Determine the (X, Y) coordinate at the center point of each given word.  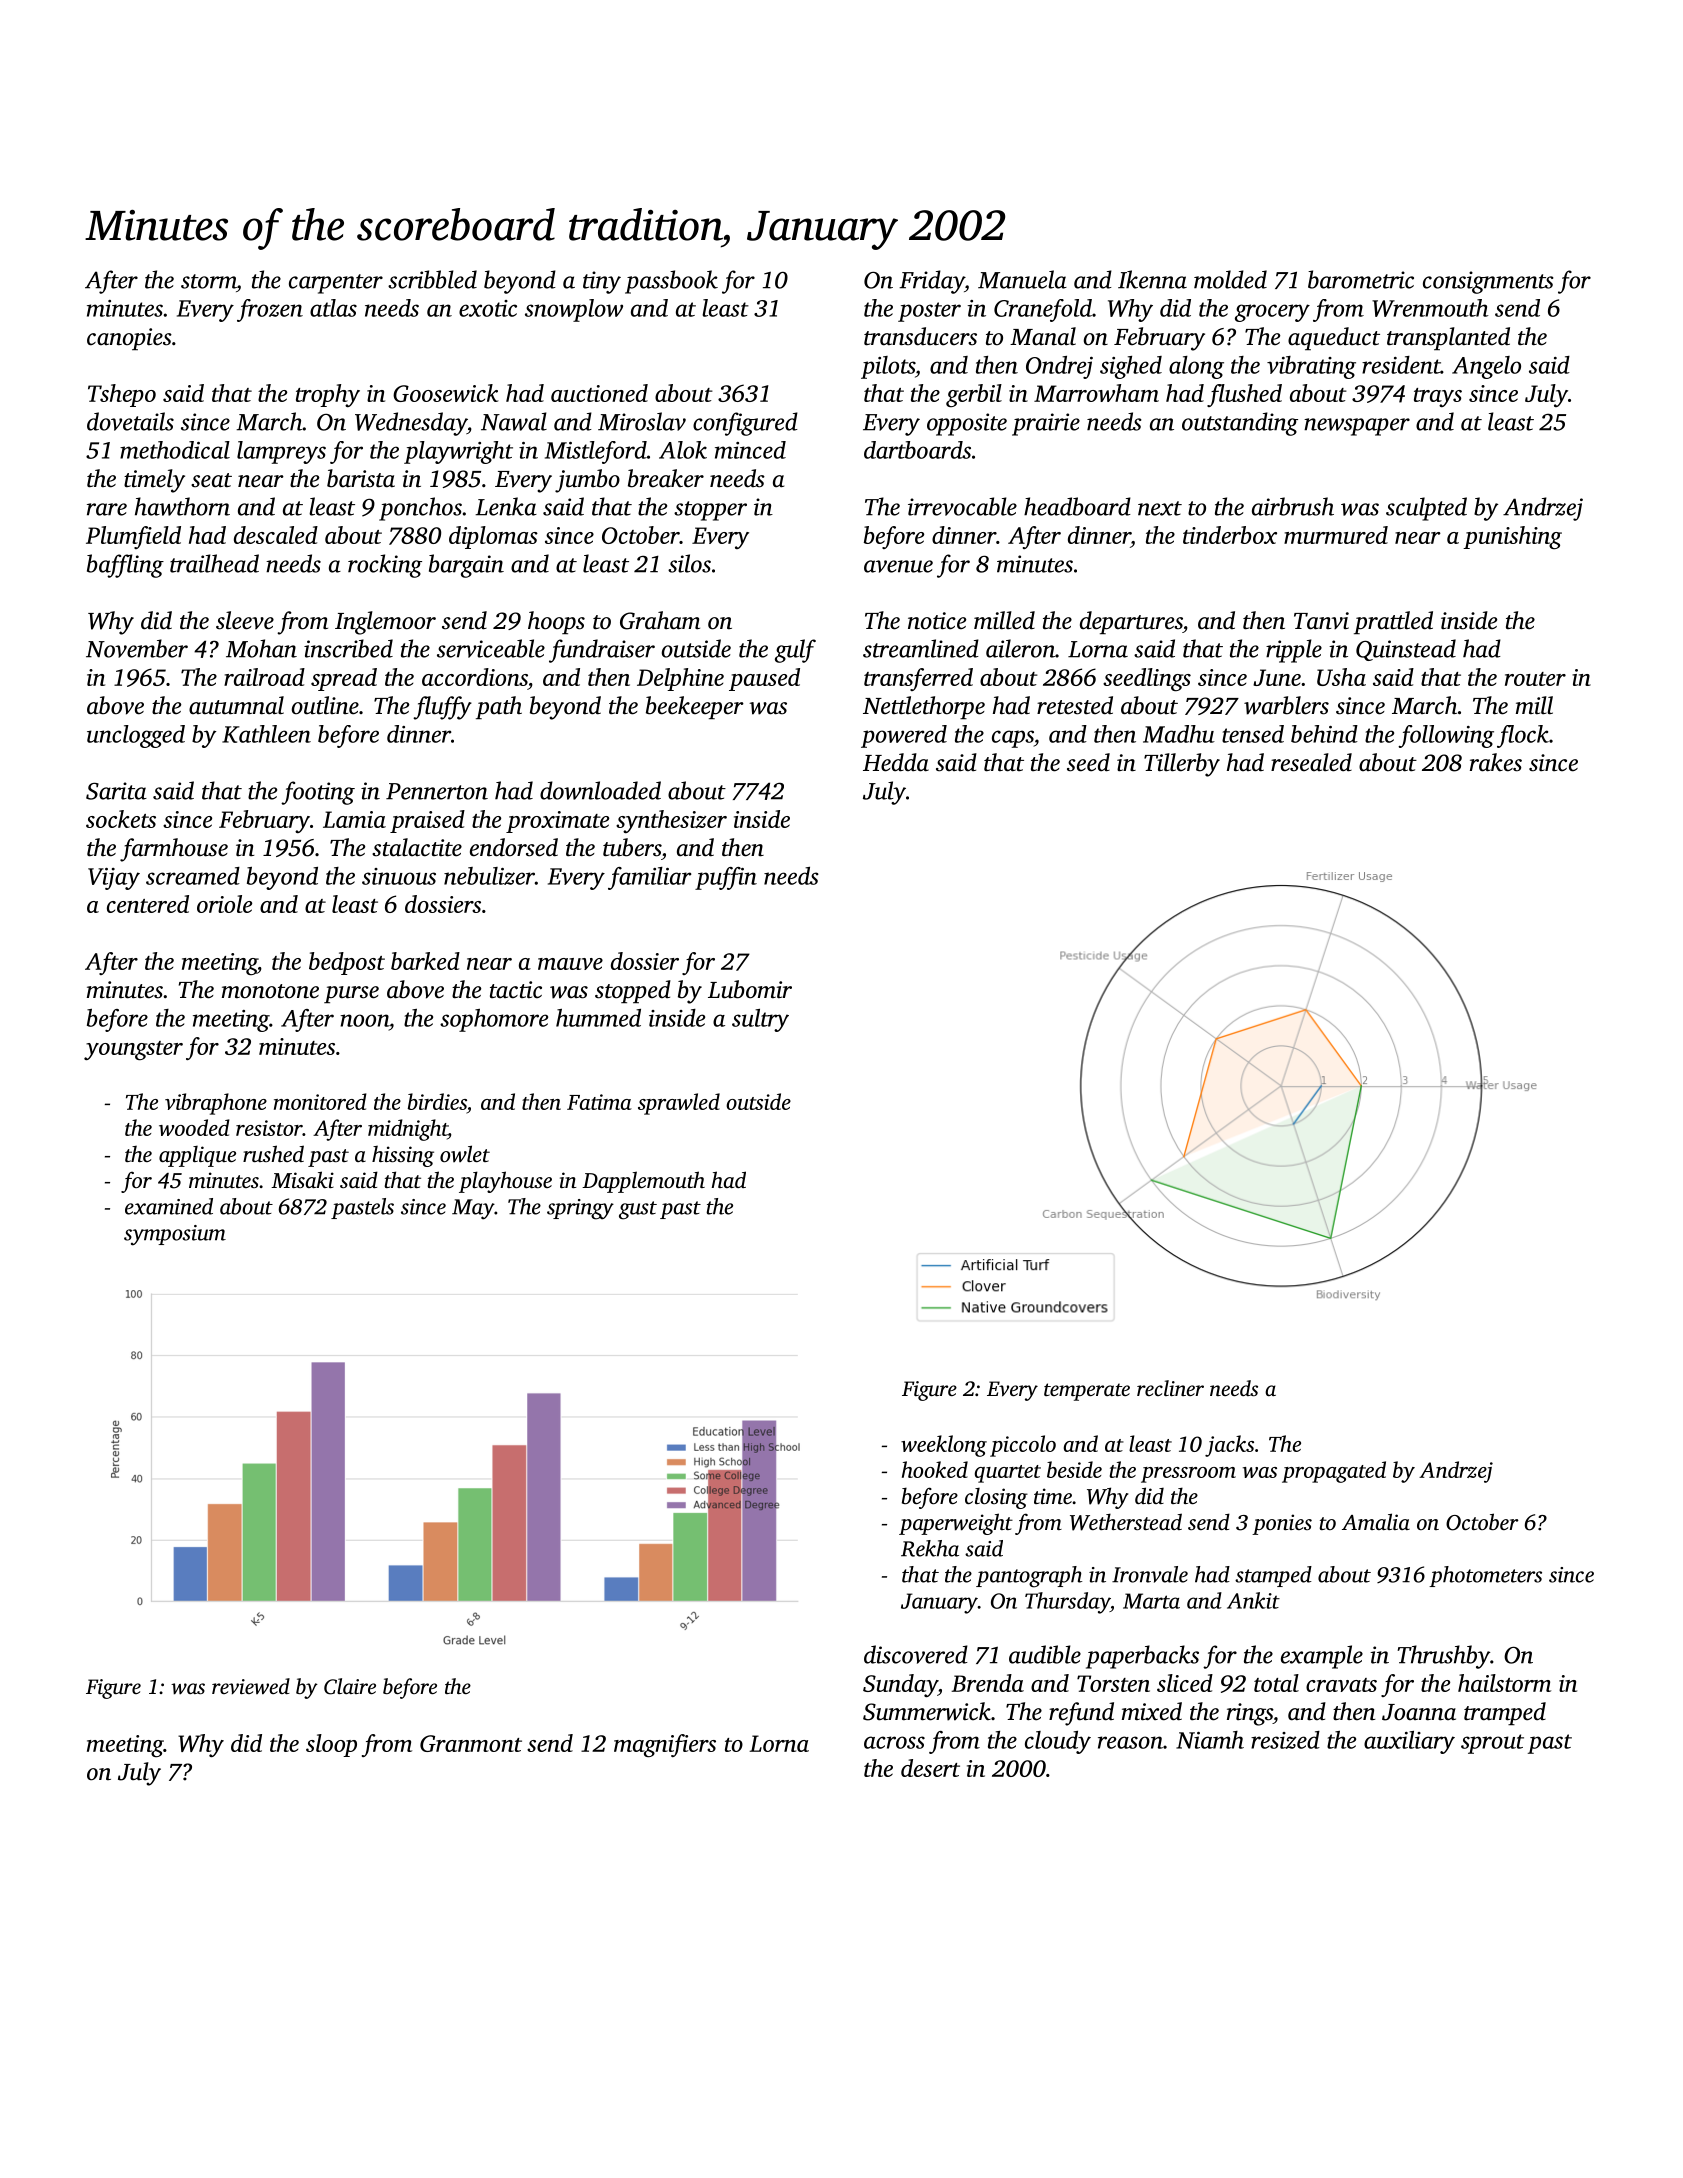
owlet (465, 1153)
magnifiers (665, 1745)
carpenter (336, 284)
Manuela (1022, 279)
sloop (331, 1745)
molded (1230, 279)
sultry (760, 1020)
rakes (1496, 762)
